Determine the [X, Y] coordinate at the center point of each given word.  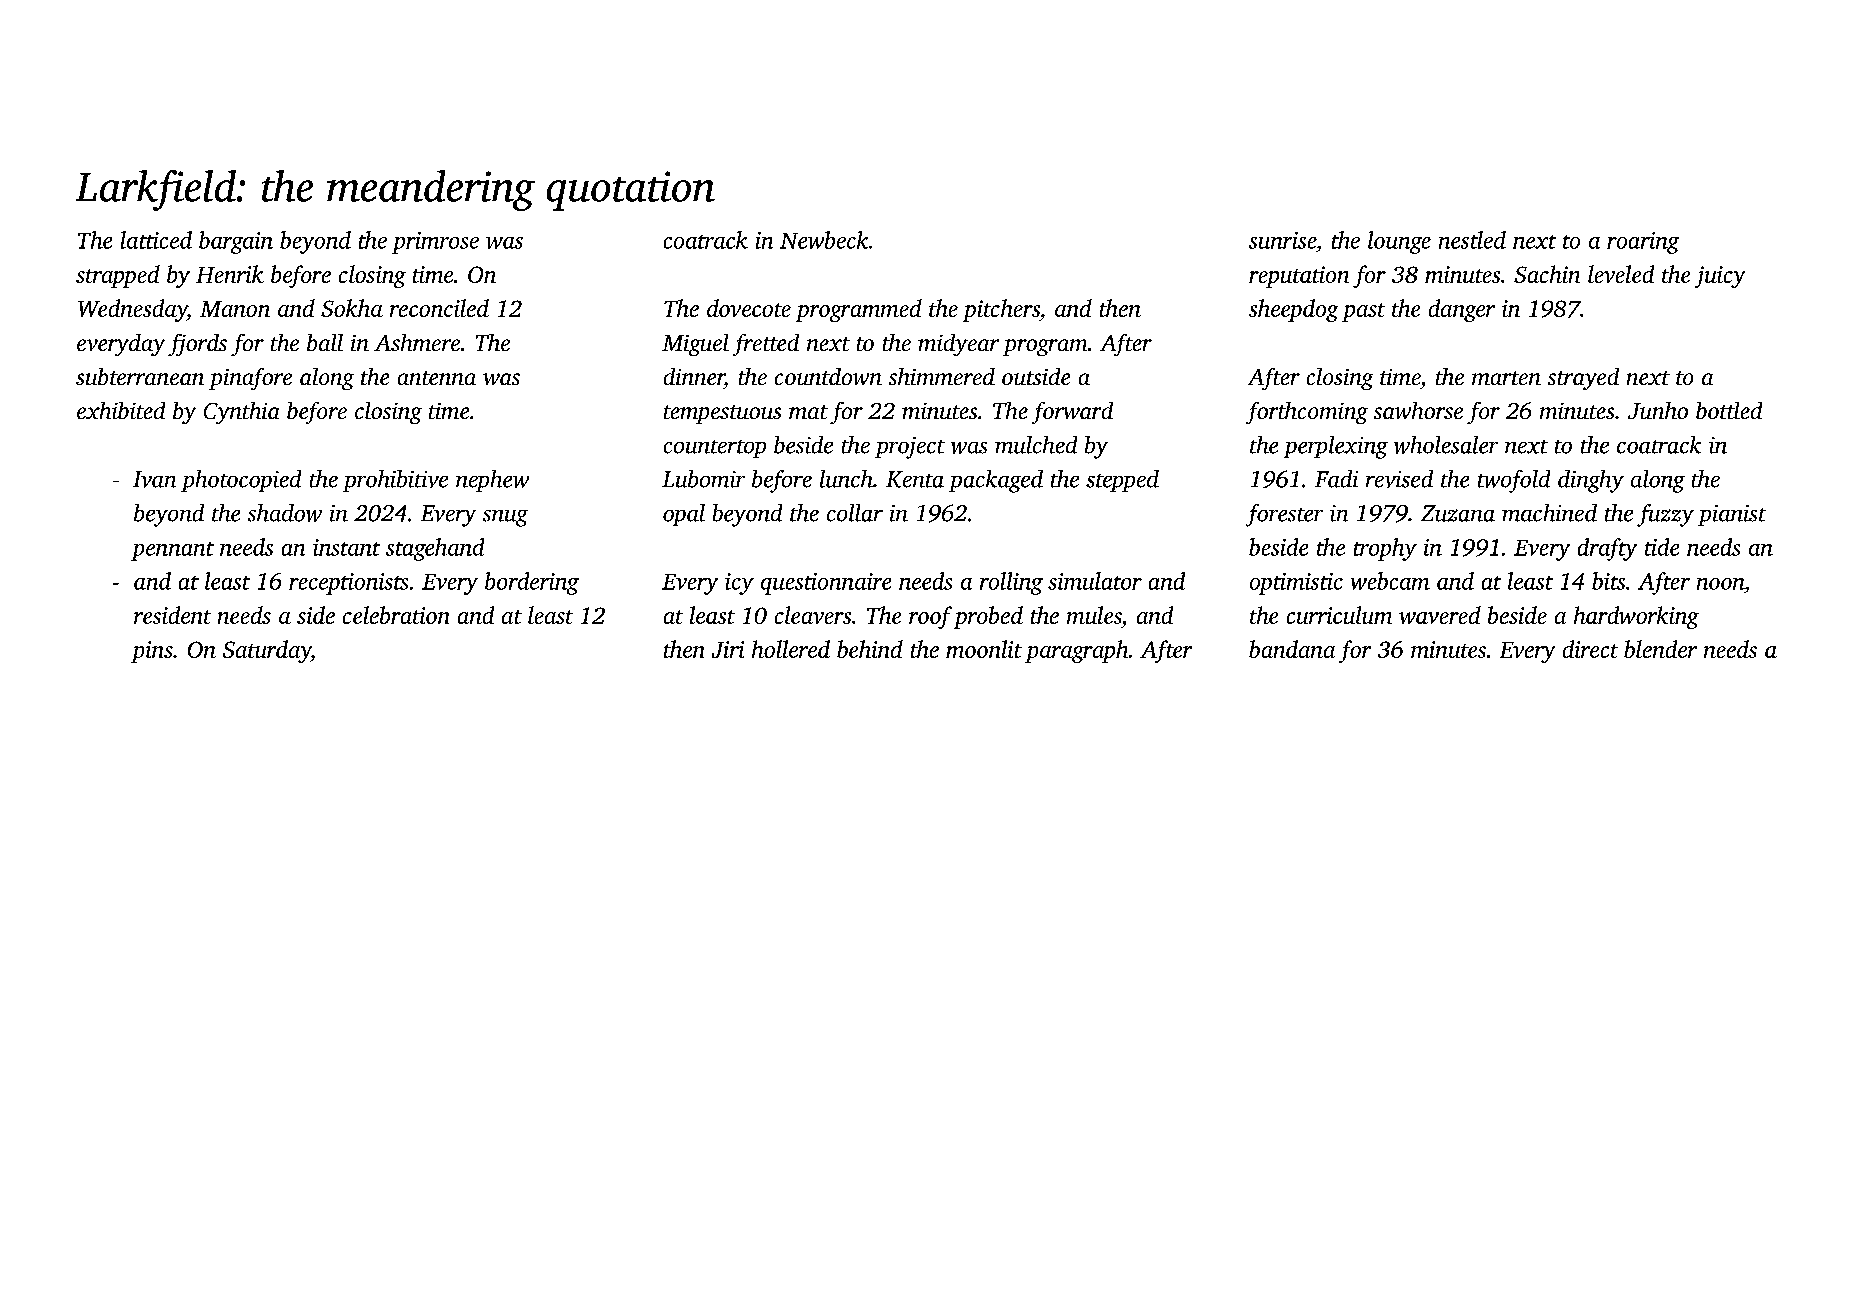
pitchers [1001, 310]
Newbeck [824, 240]
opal [684, 515]
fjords [197, 345]
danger [1462, 310]
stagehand [435, 549]
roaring [1643, 243]
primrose [435, 243]
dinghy [1591, 481]
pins [152, 652]
